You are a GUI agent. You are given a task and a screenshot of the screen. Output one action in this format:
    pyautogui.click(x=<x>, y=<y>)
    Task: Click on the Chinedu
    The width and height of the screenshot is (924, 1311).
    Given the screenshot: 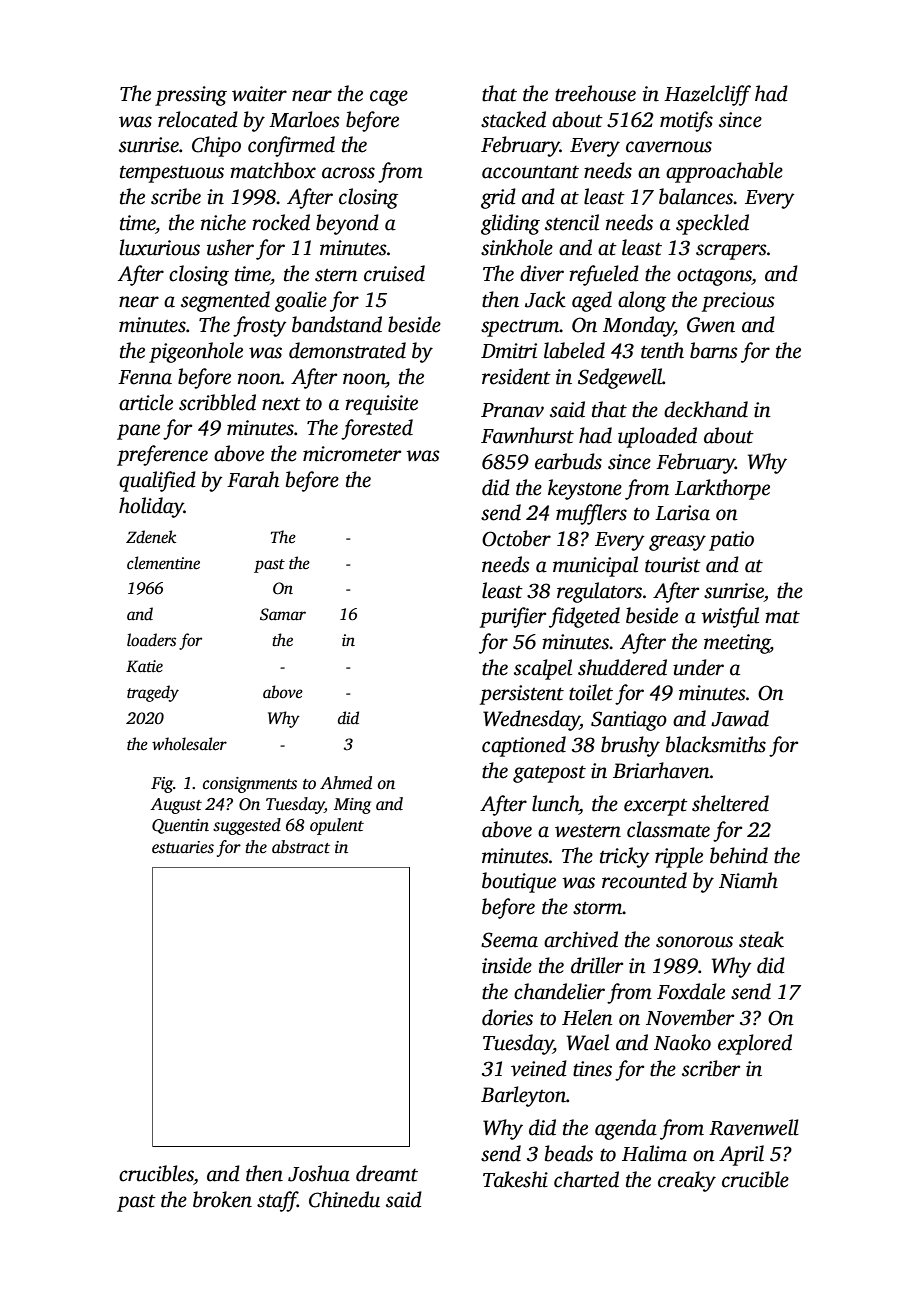 What is the action you would take?
    pyautogui.click(x=344, y=1199)
